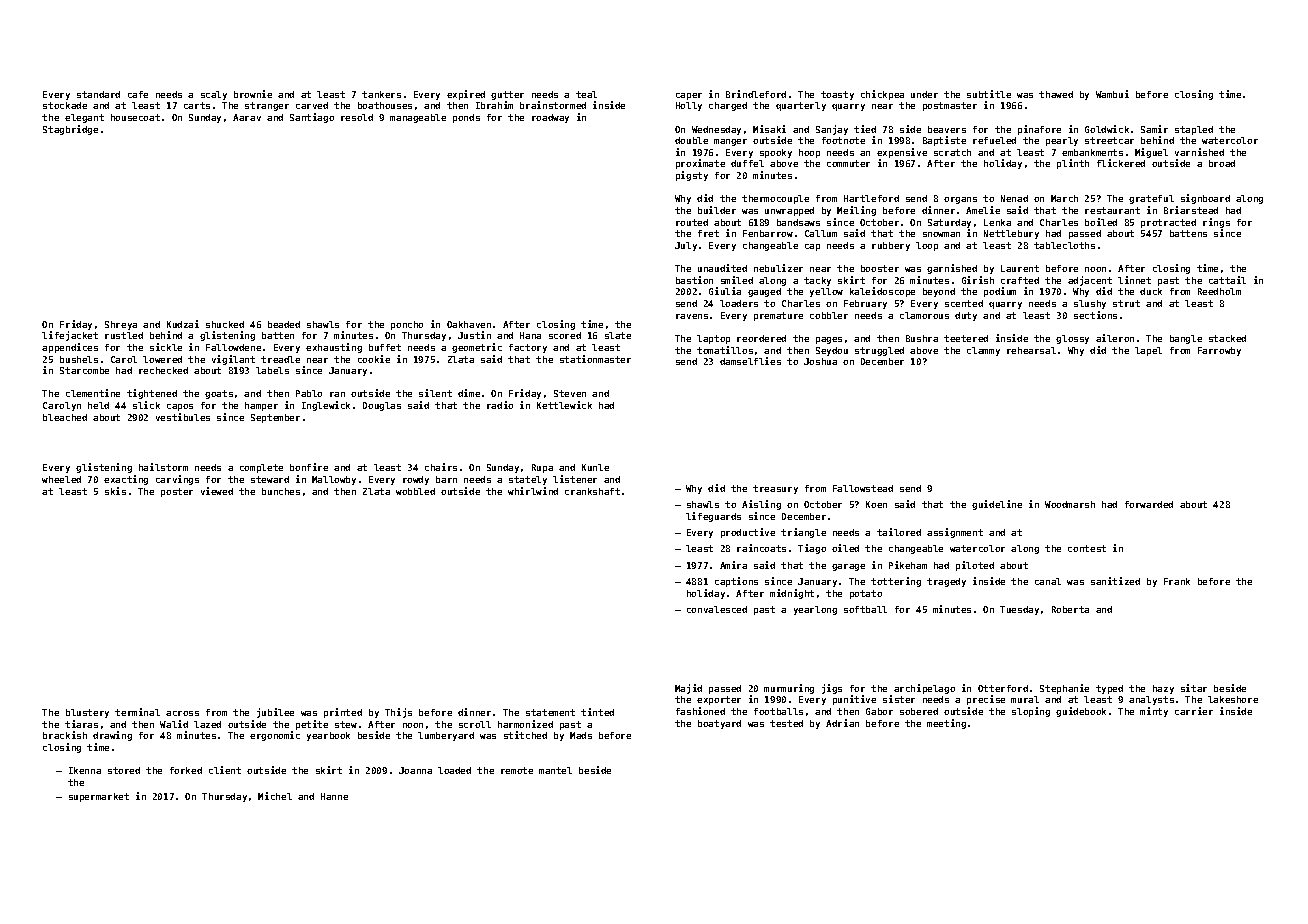  Describe the element at coordinates (70, 130) in the screenshot. I see `Stagbridge` at that location.
